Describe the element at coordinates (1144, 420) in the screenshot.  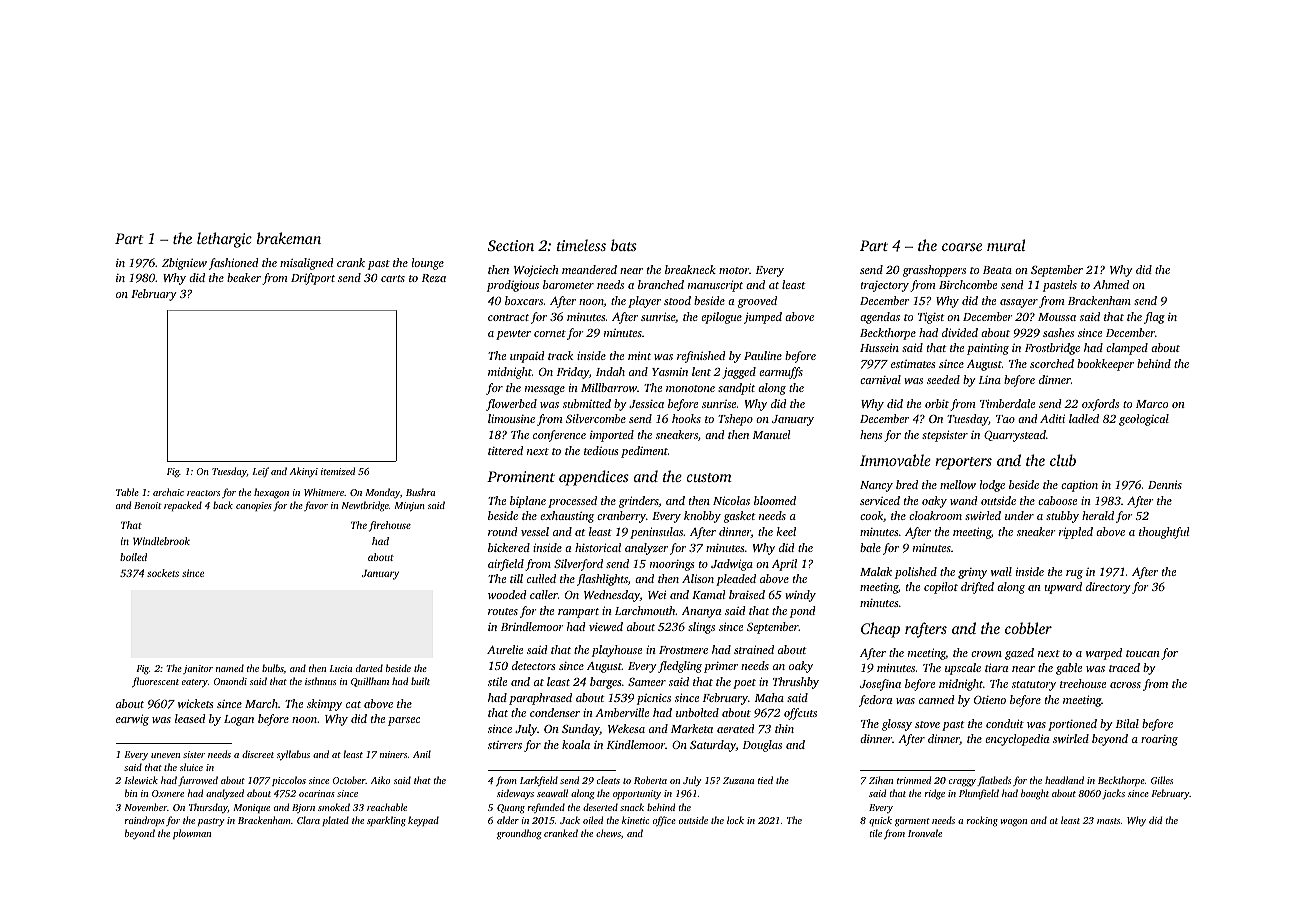
I see `geological` at that location.
